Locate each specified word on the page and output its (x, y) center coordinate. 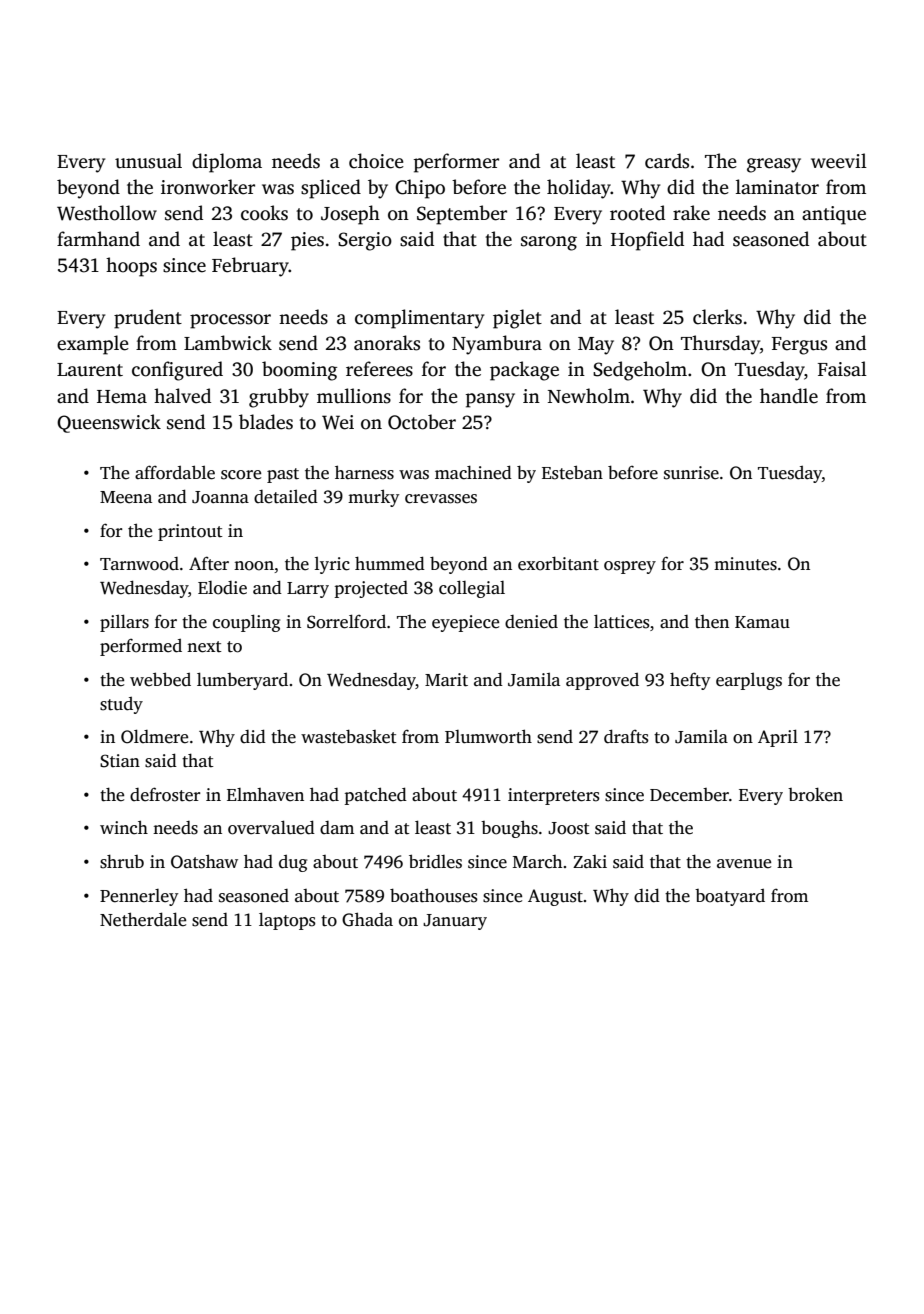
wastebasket (349, 736)
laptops (287, 921)
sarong (549, 243)
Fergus (799, 346)
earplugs (749, 681)
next (204, 647)
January (455, 922)
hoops (131, 267)
